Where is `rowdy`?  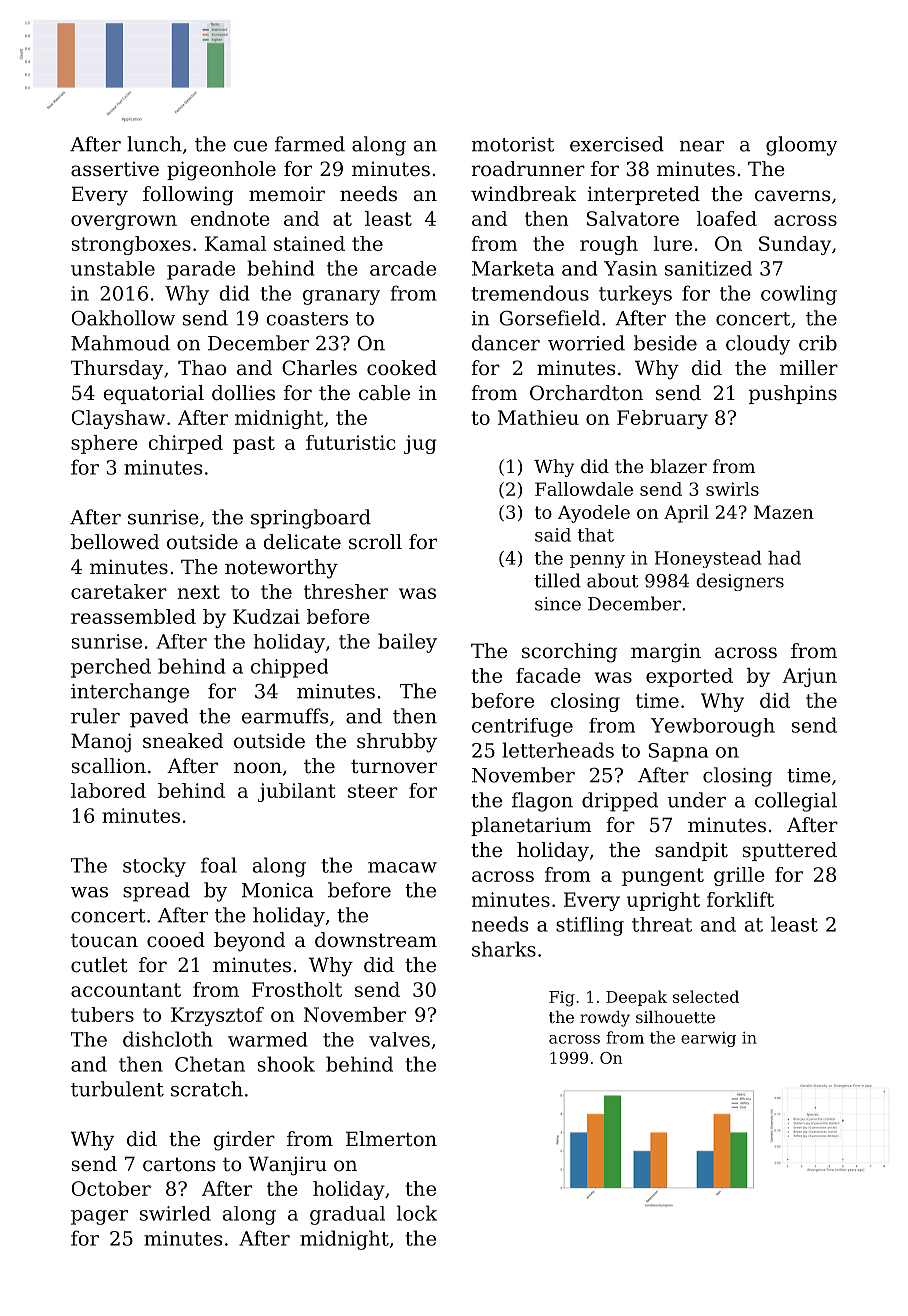
rowdy is located at coordinates (605, 1019).
